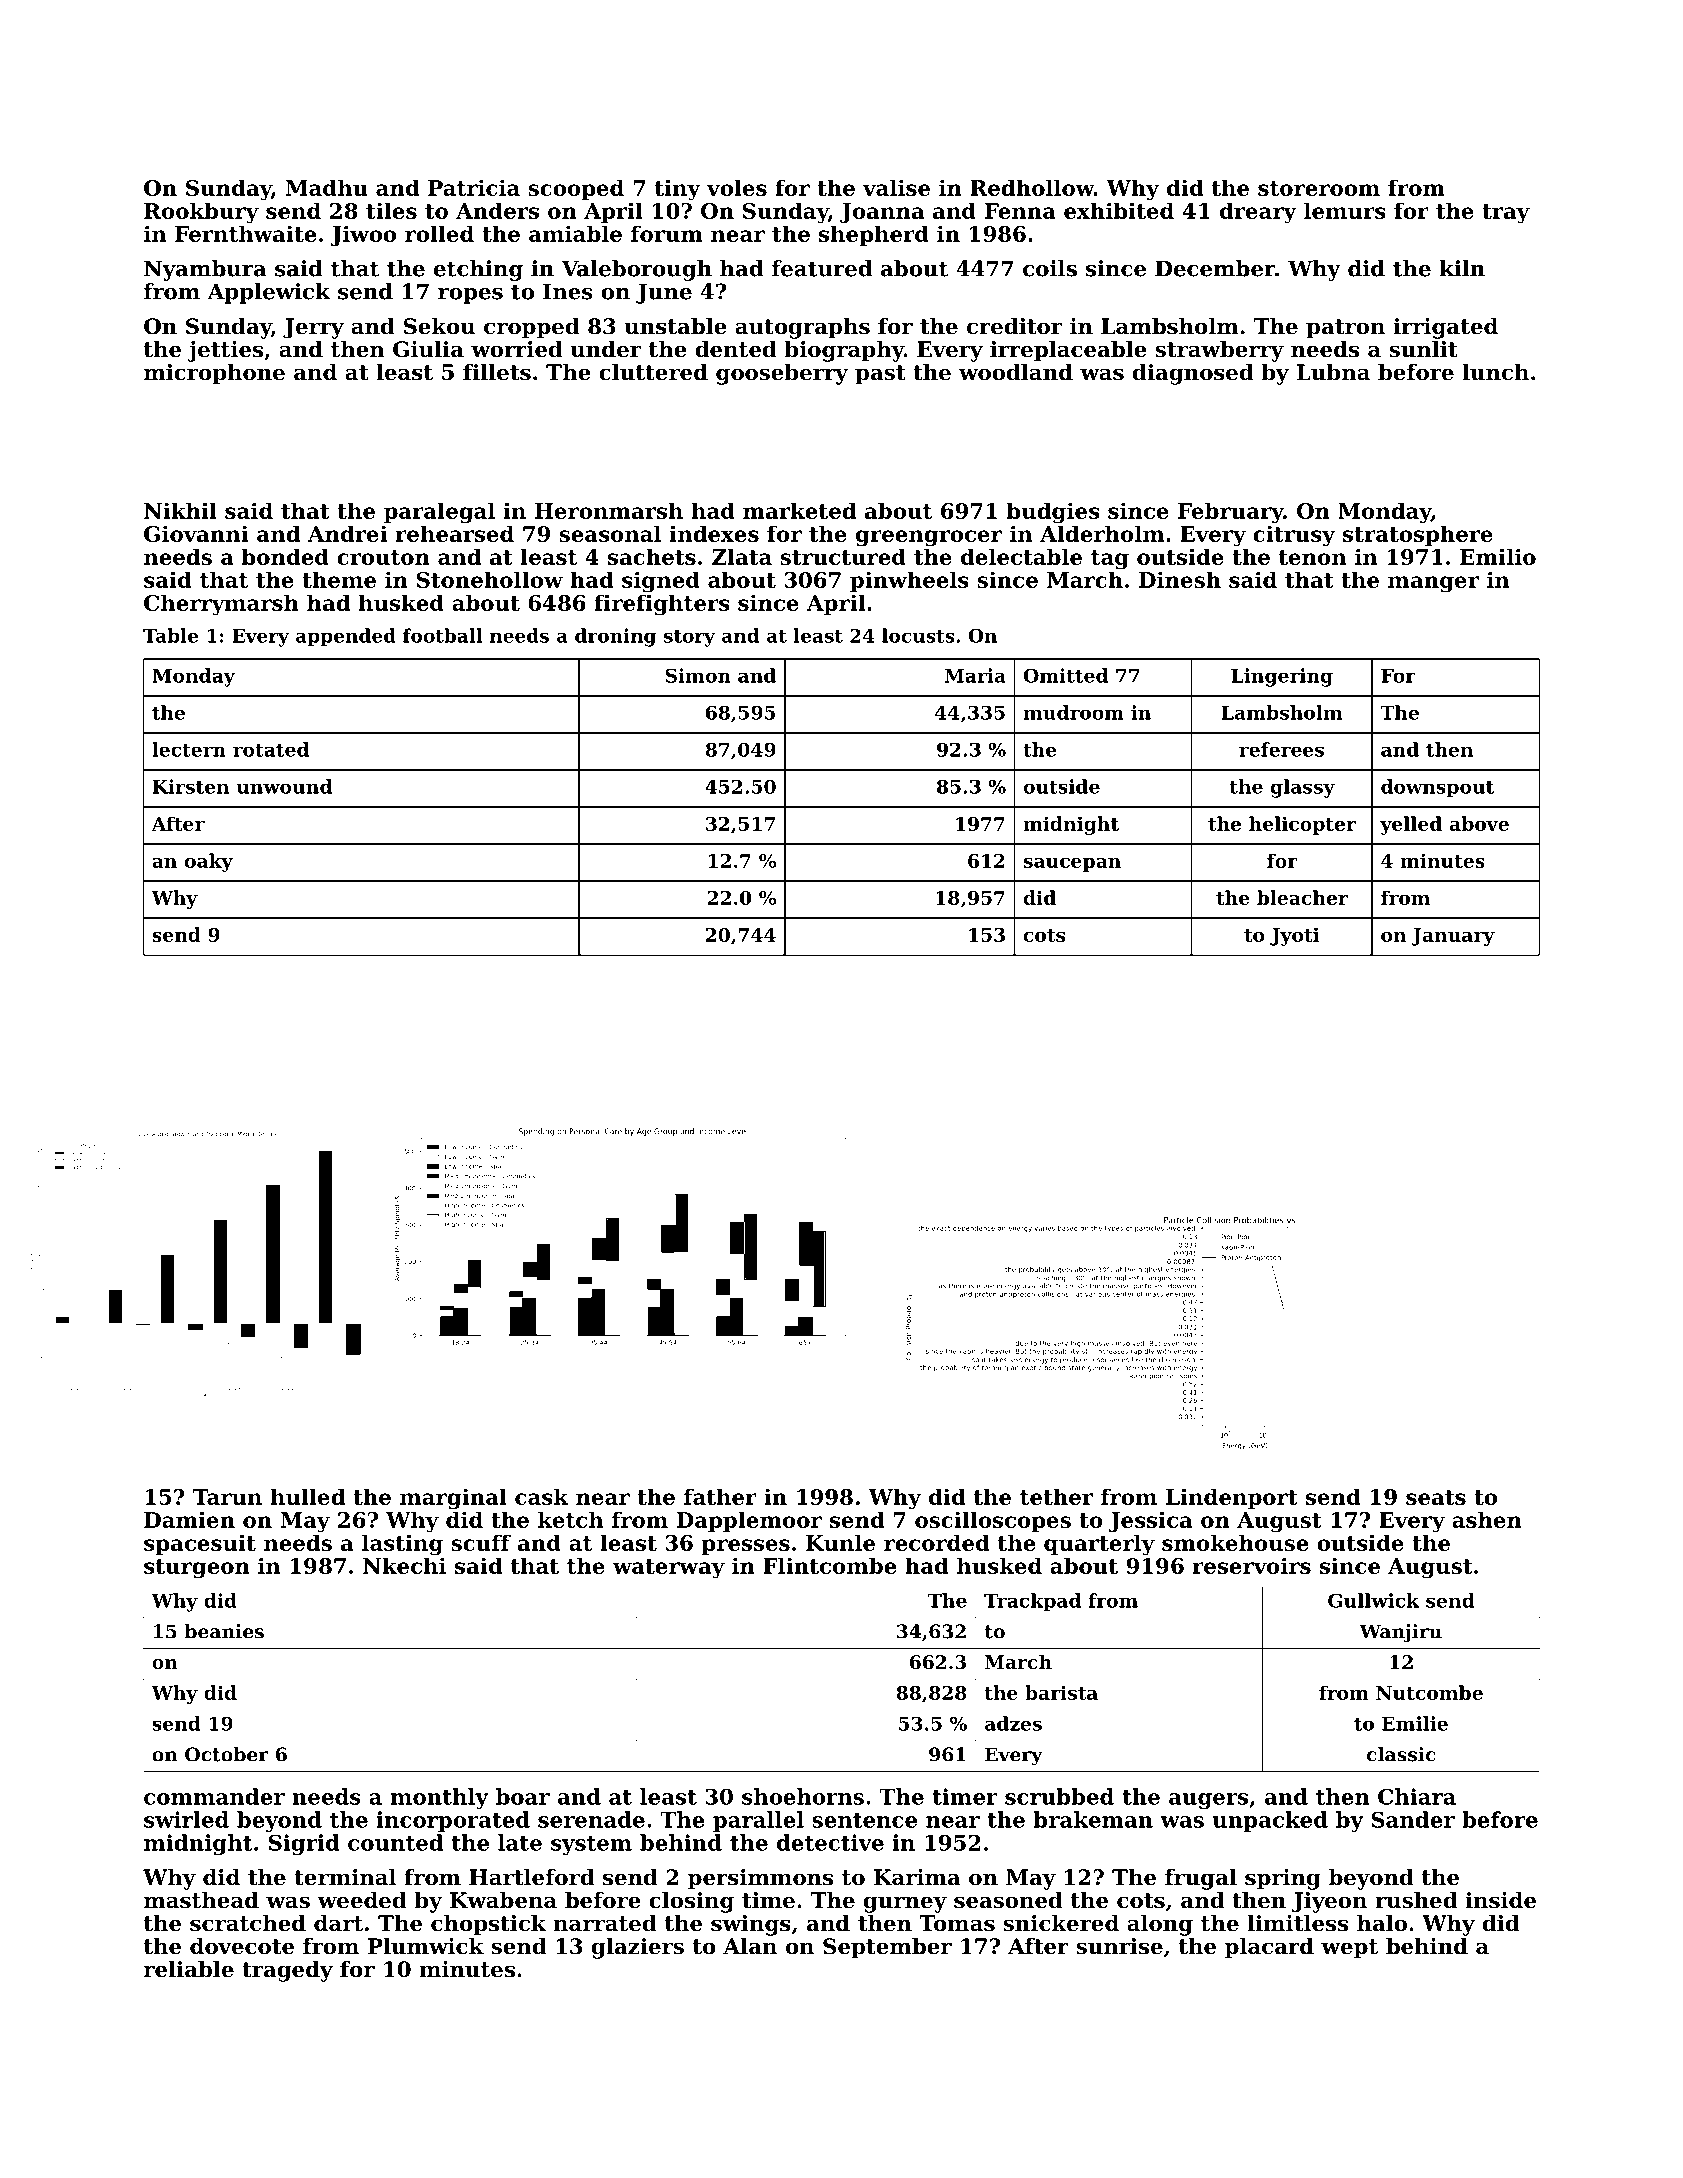 This screenshot has width=1683, height=2178. I want to click on mudroom, so click(1073, 712).
